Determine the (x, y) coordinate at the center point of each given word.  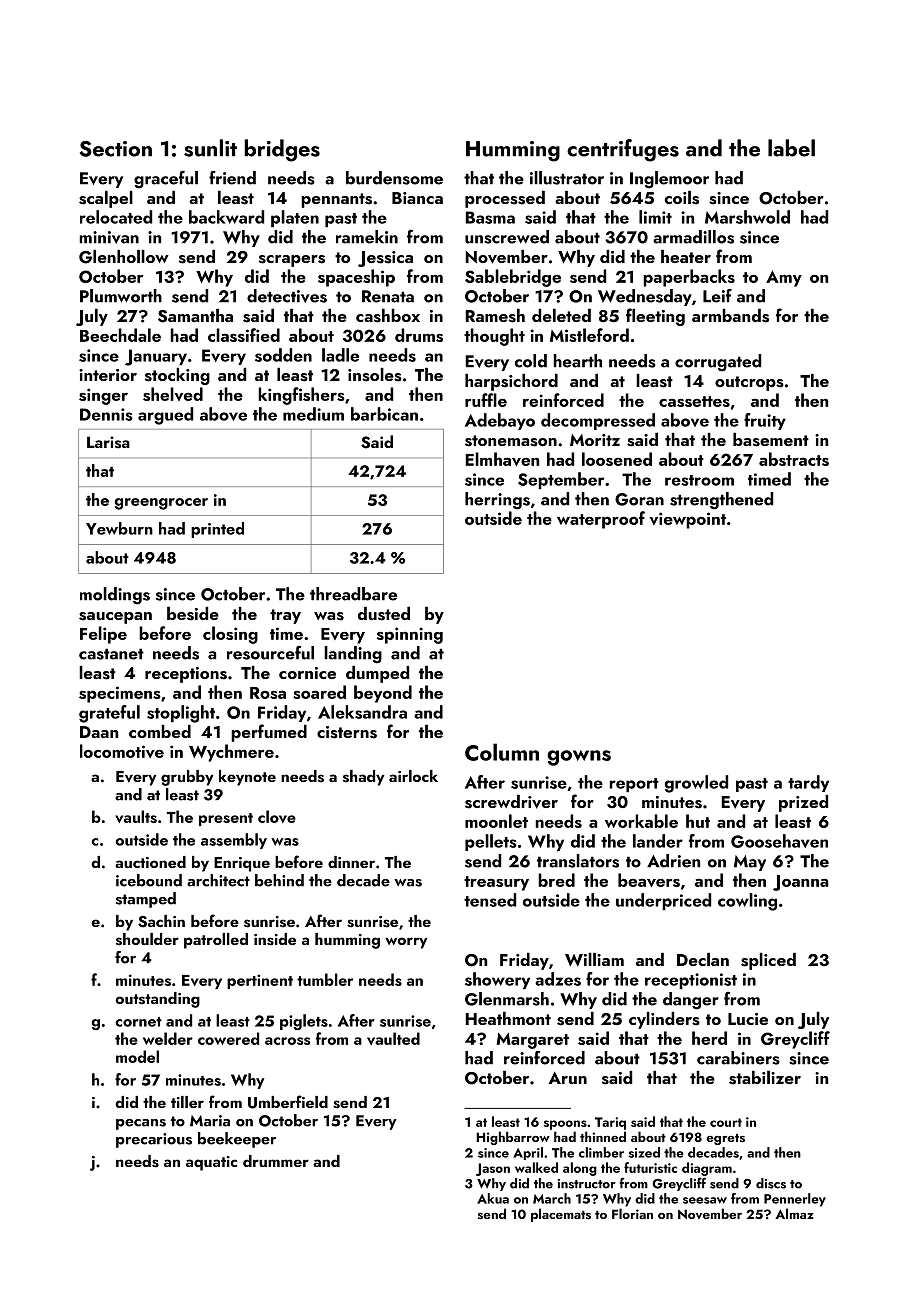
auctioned (150, 862)
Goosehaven (779, 841)
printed (217, 530)
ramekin (367, 237)
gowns (579, 758)
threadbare (353, 594)
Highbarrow (513, 1138)
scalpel (106, 199)
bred (556, 880)
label (791, 148)
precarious (154, 1140)
